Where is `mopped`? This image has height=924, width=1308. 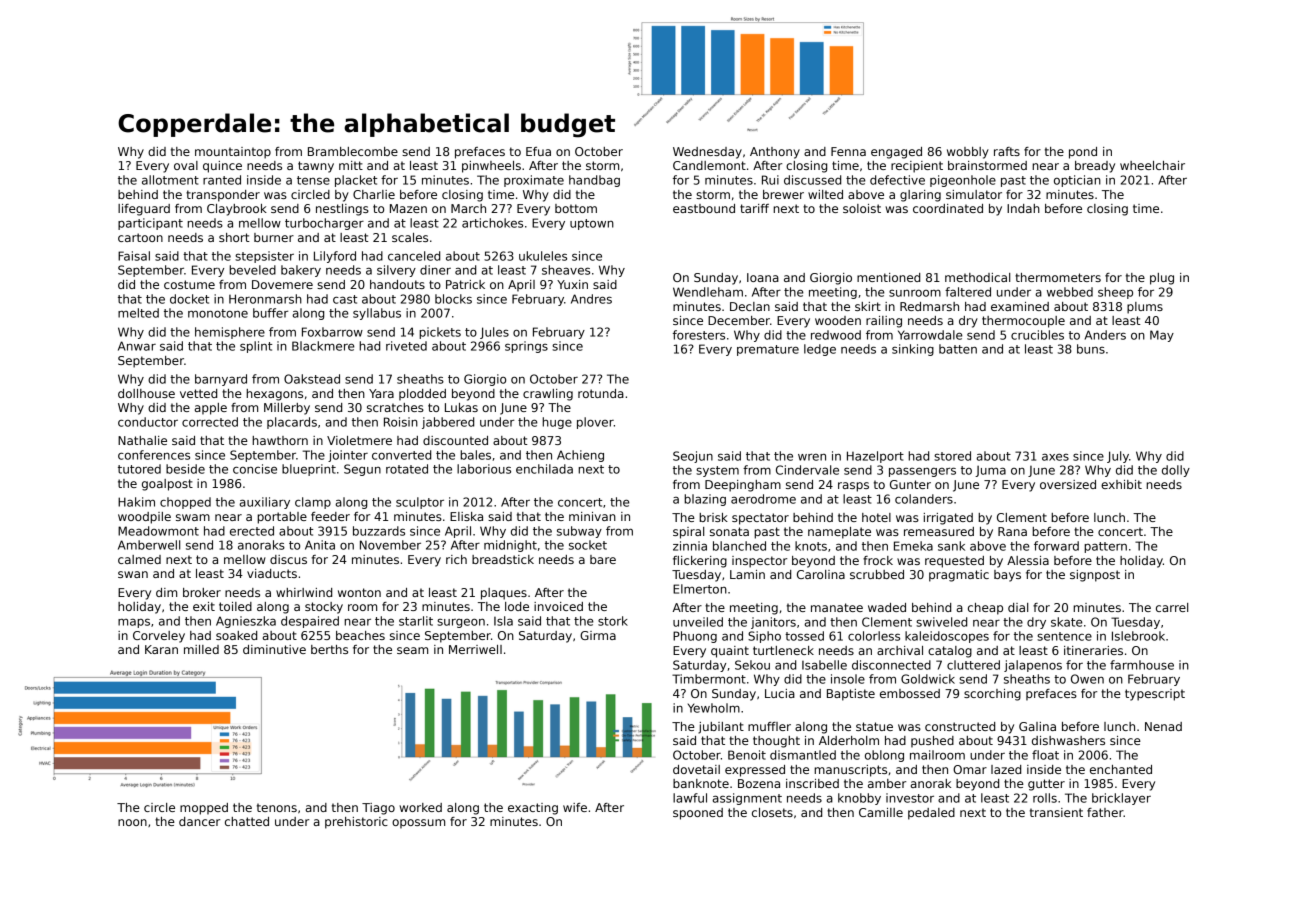
mopped is located at coordinates (204, 809).
